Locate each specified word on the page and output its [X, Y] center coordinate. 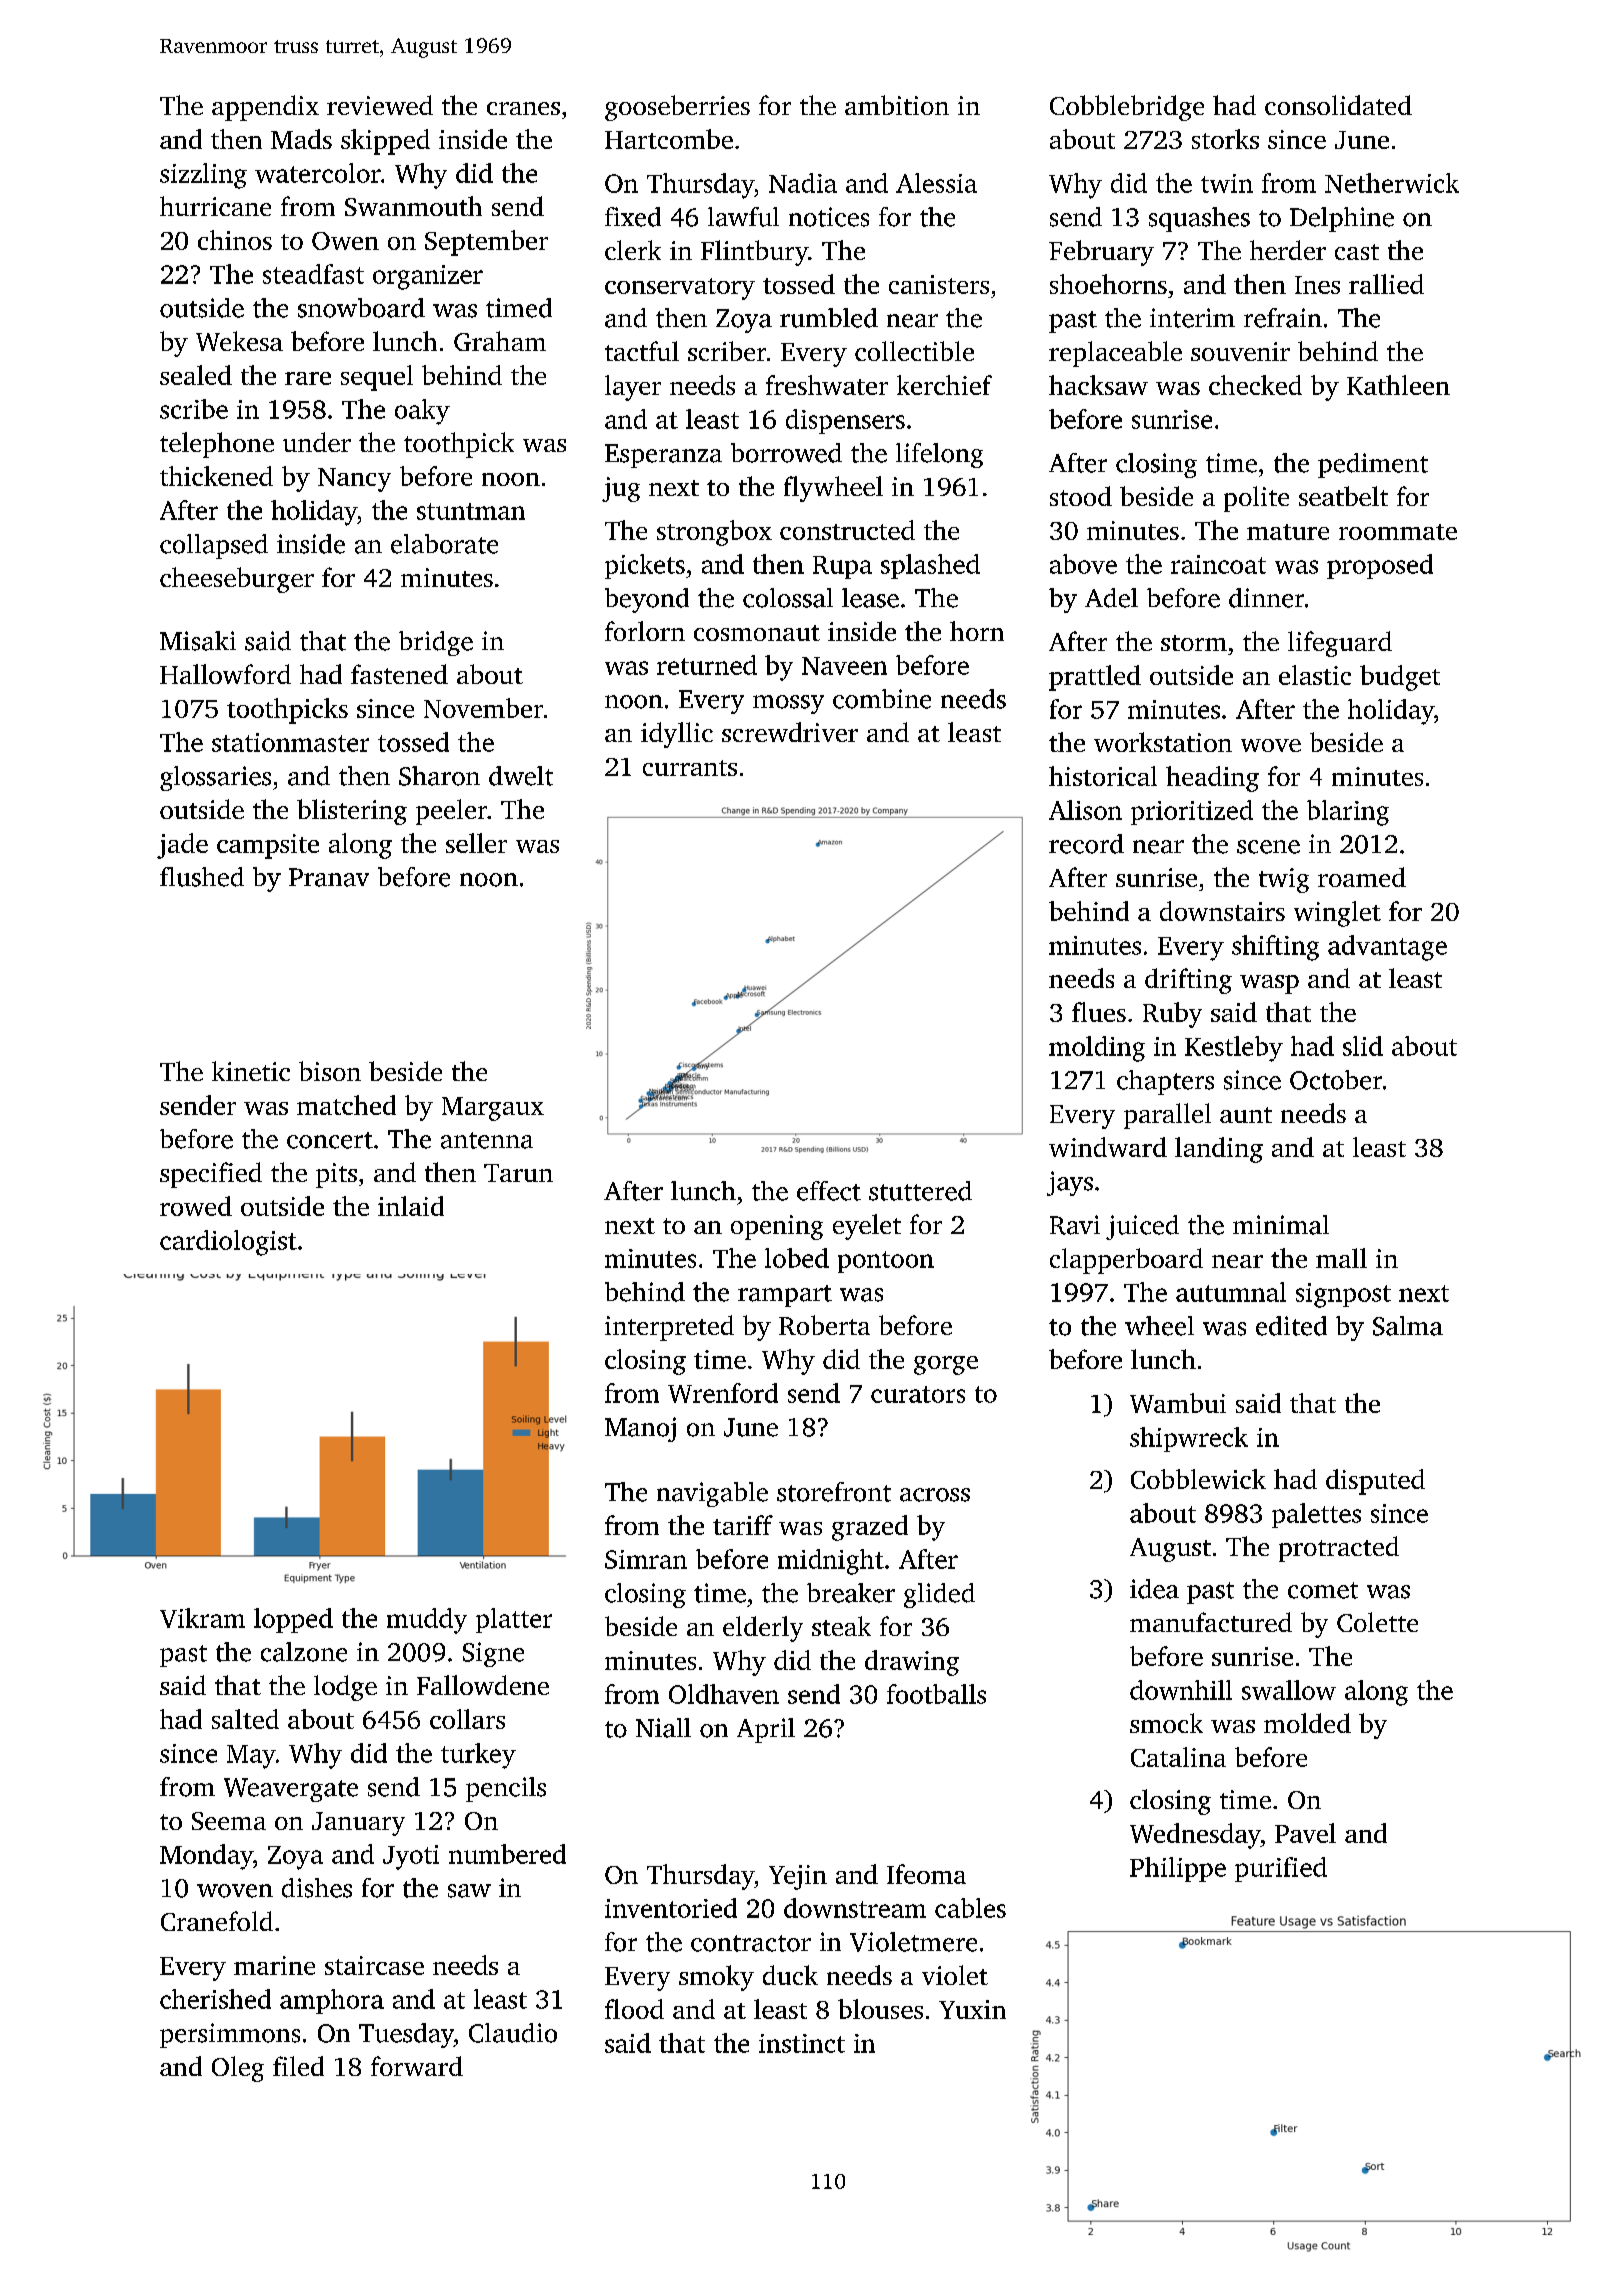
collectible [914, 351]
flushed [202, 877]
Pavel [1305, 1833]
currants [690, 768]
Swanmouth [413, 206]
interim [1192, 318]
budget [1400, 678]
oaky [422, 412]
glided [939, 1595]
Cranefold [217, 1921]
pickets [645, 566]
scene [1268, 847]
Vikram [202, 1618]
